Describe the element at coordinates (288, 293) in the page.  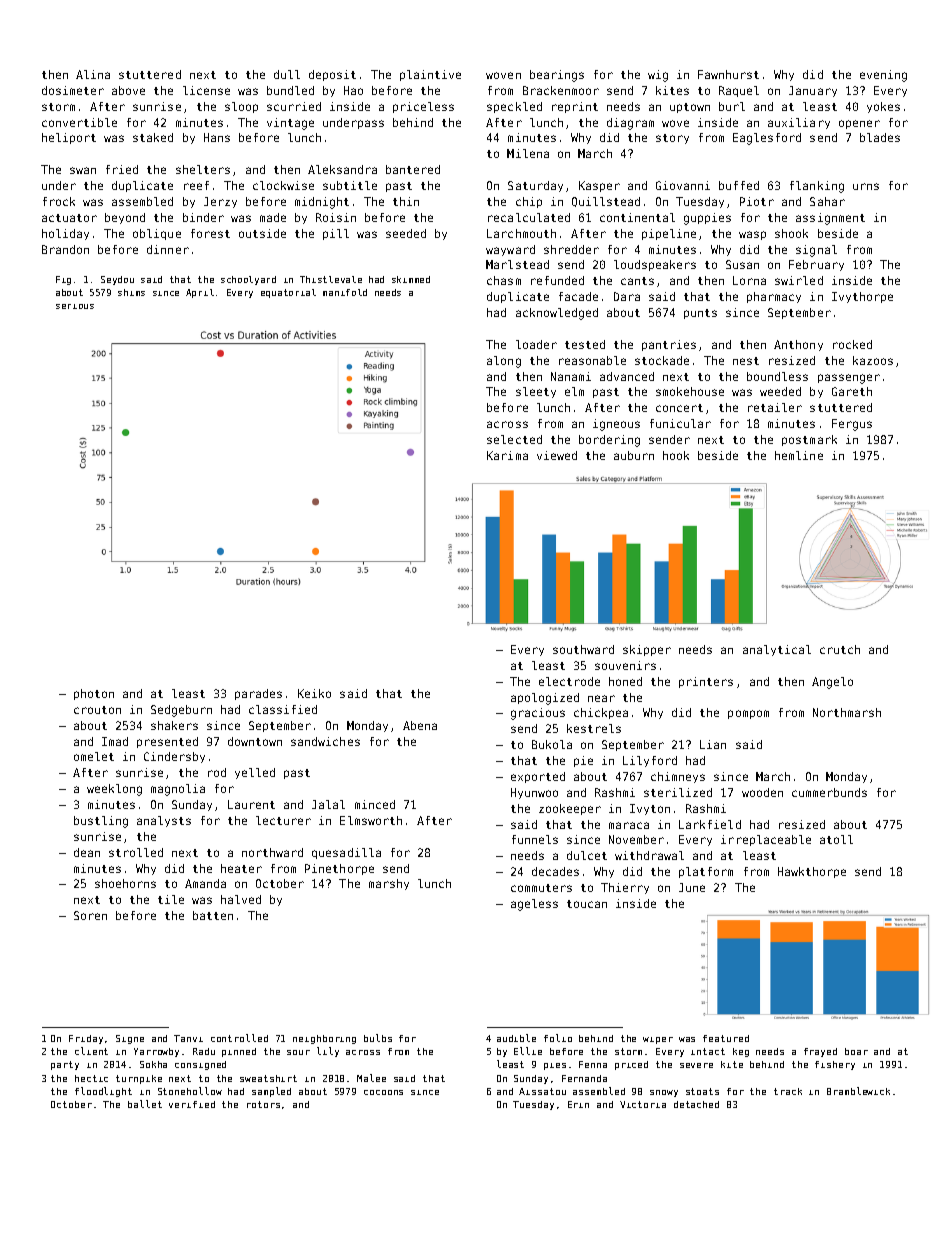
I see `equatorial` at that location.
